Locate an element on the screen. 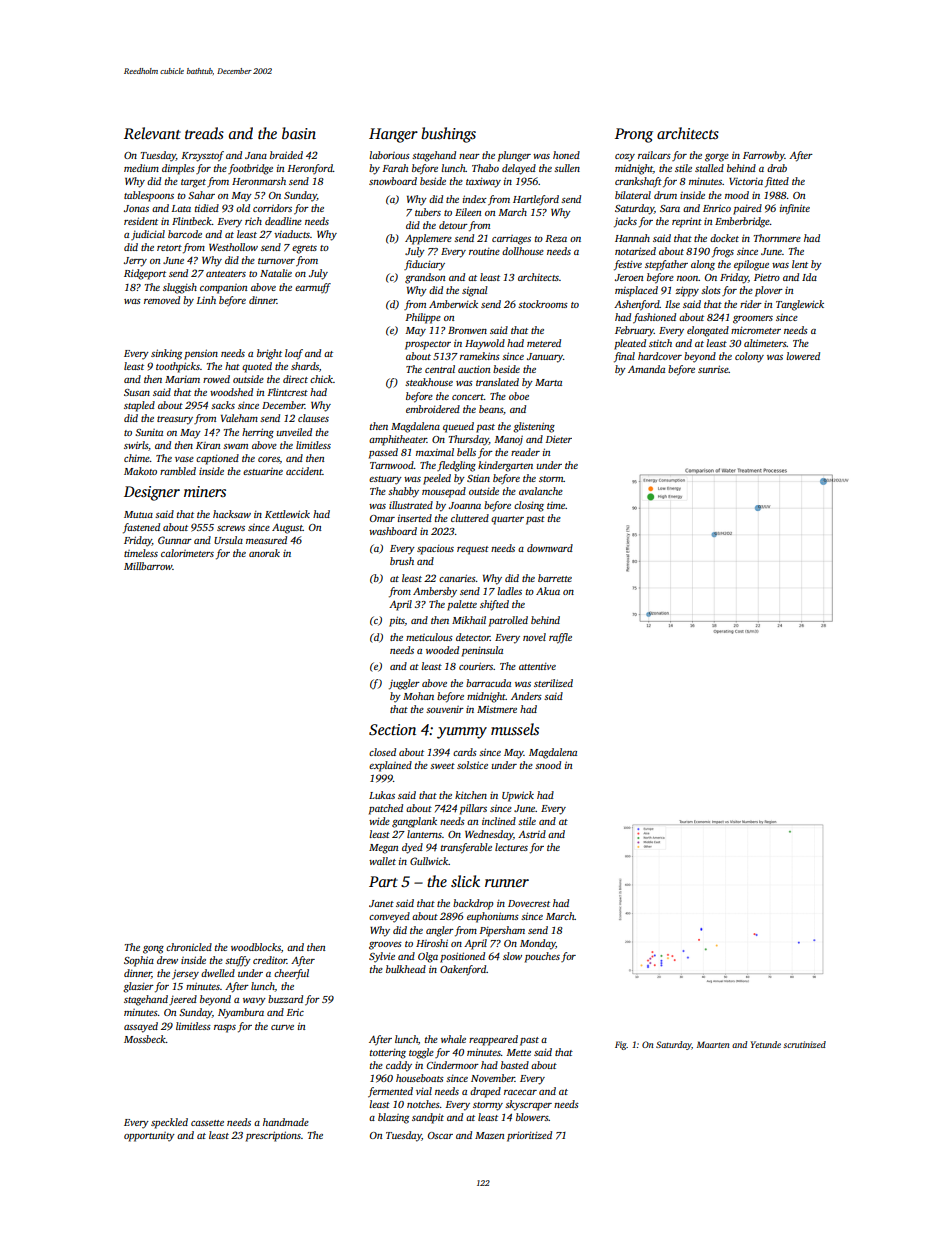  mussels is located at coordinates (515, 729).
